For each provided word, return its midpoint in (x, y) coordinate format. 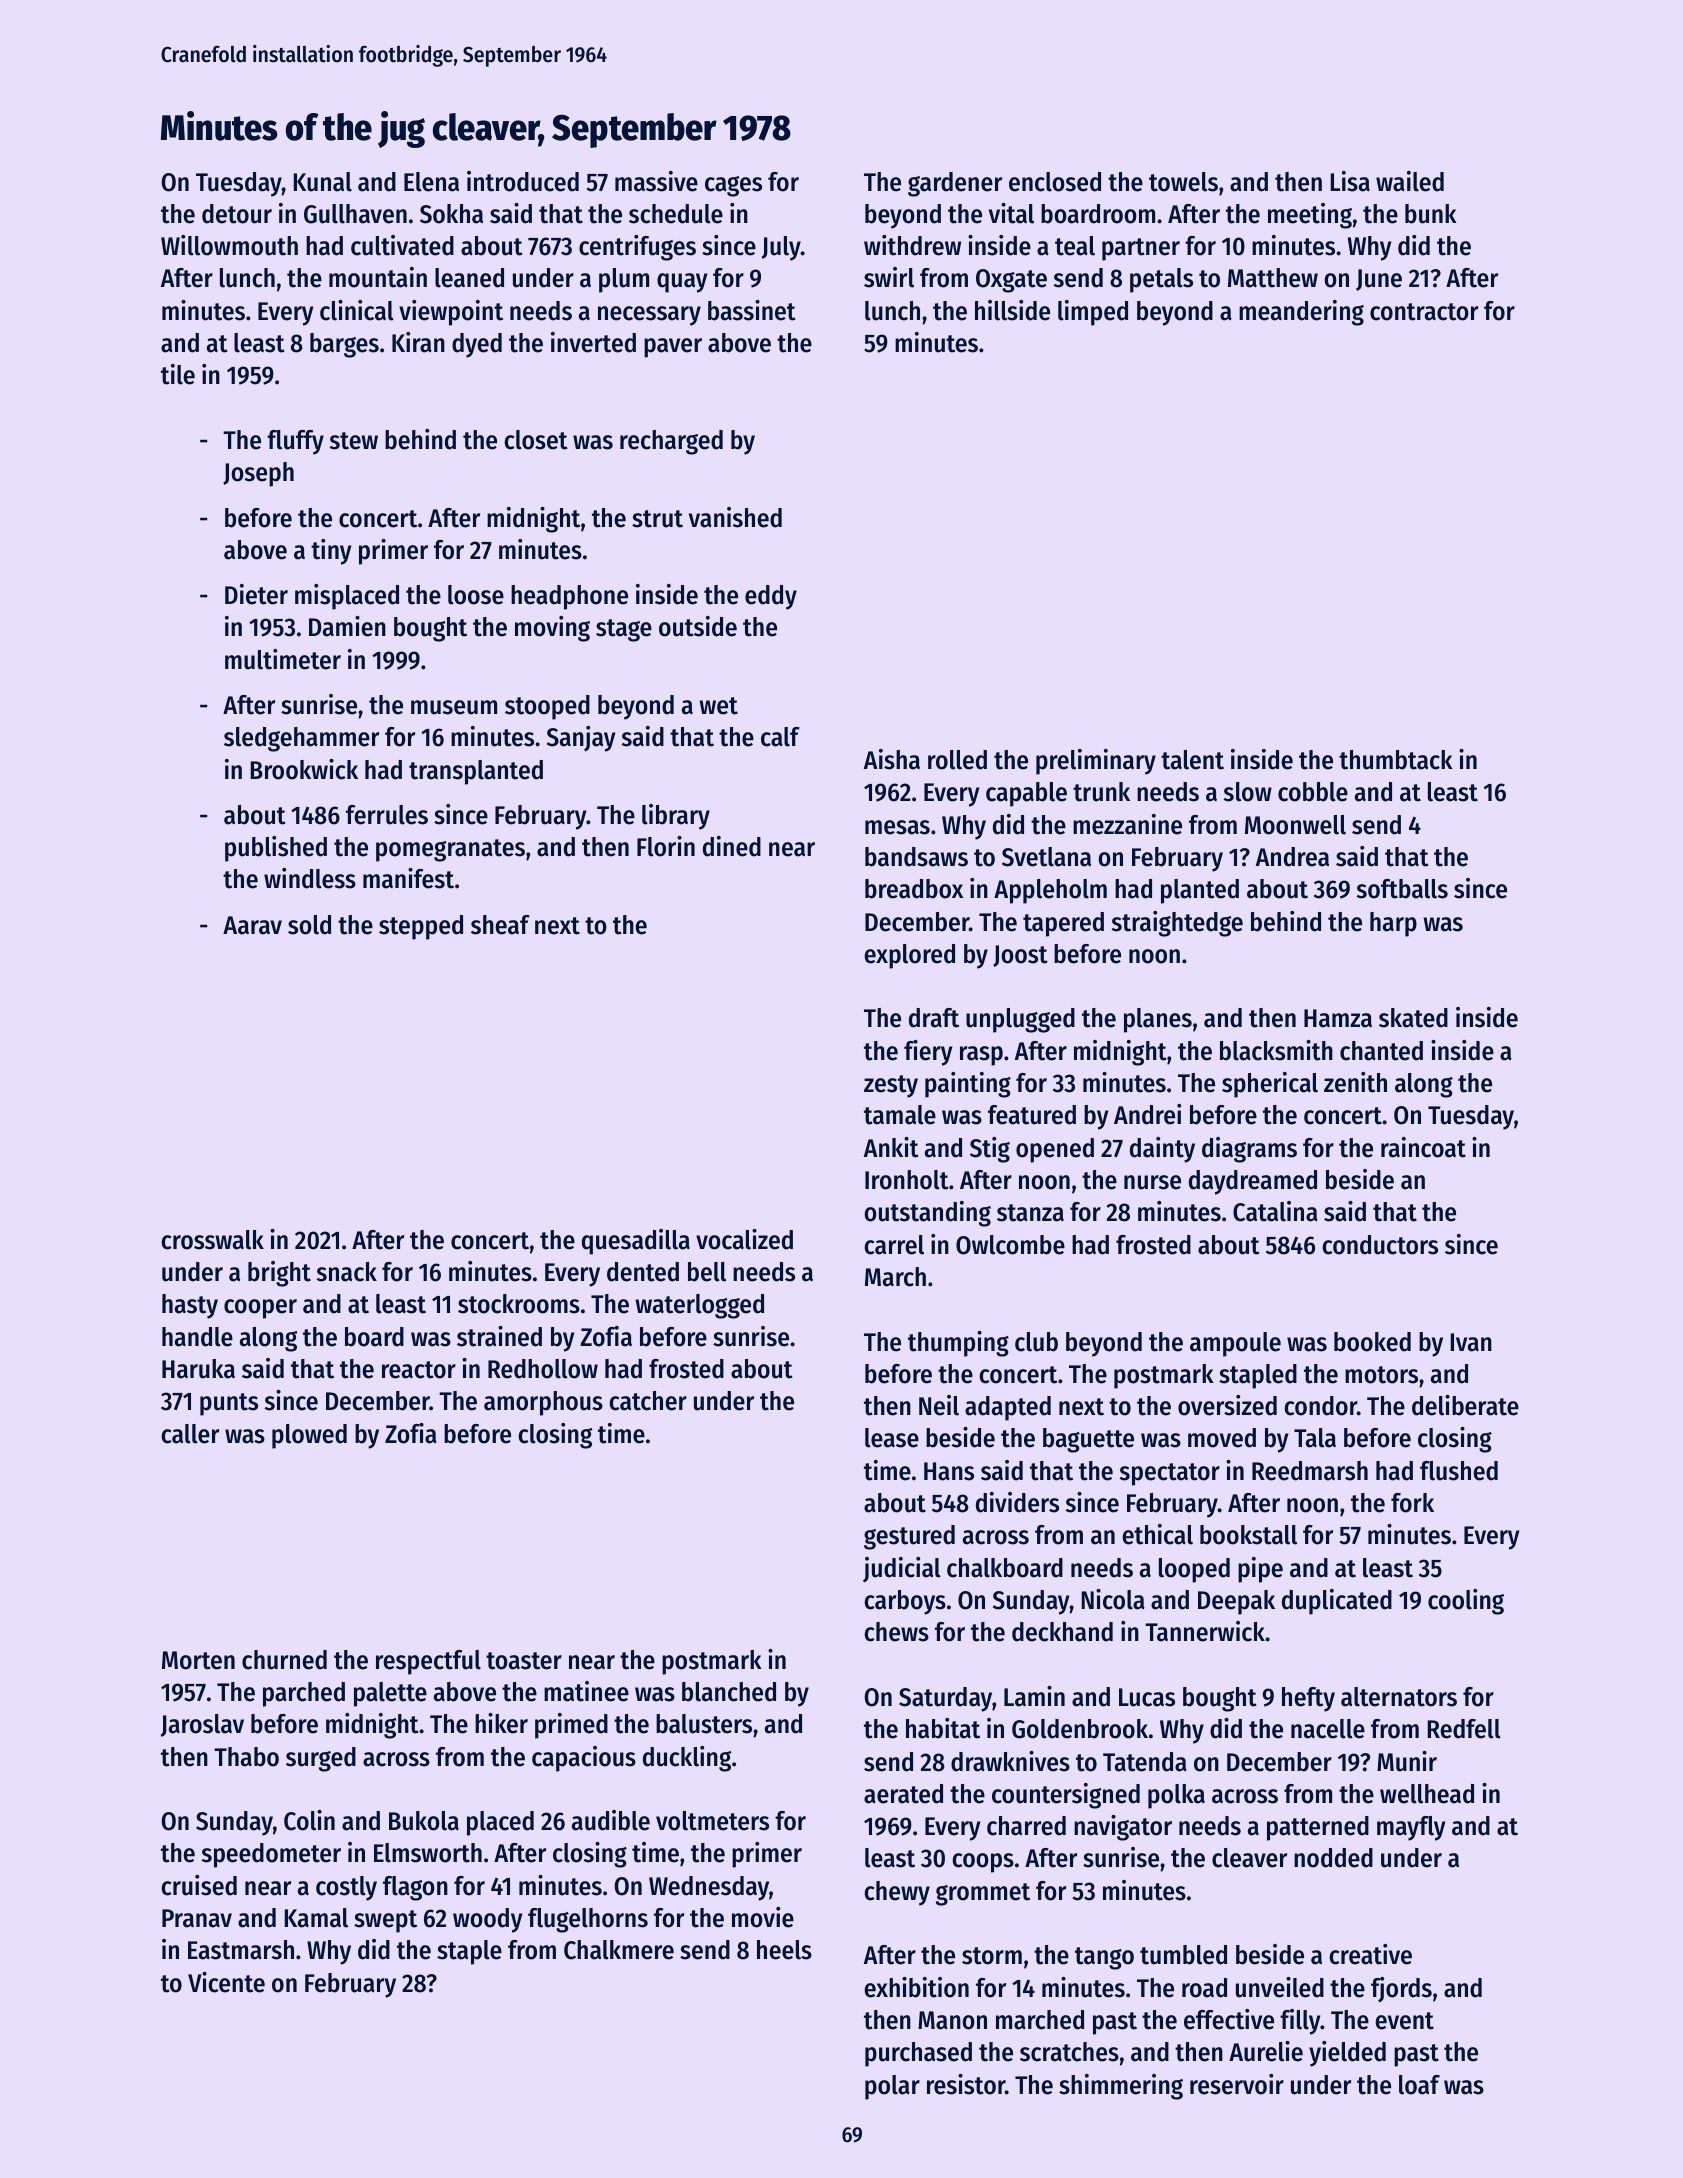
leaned (469, 278)
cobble (1313, 792)
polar (892, 2087)
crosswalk (212, 1240)
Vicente (226, 1982)
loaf (1419, 2085)
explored (909, 956)
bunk (1431, 214)
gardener (955, 184)
